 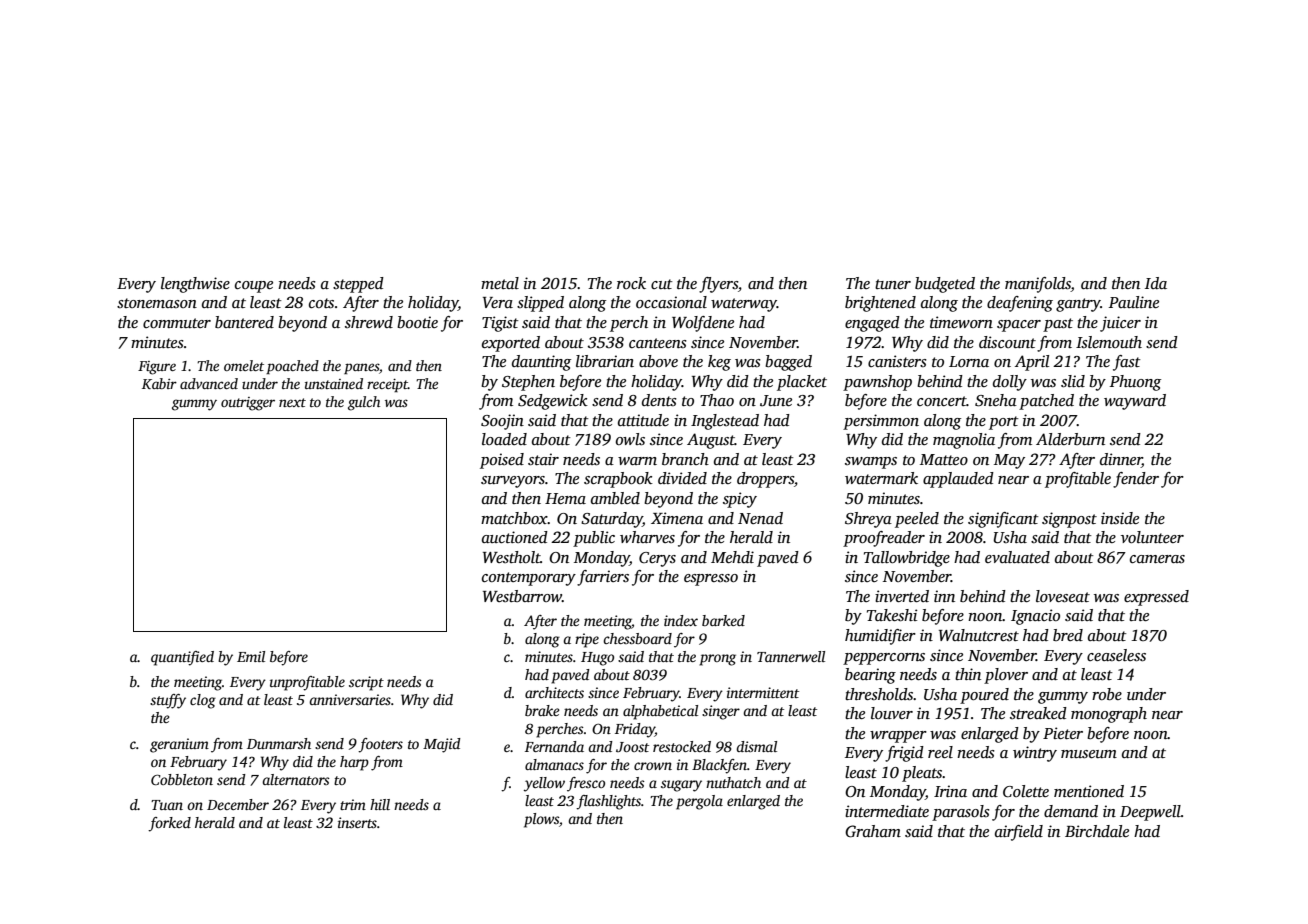 I want to click on quantified, so click(x=182, y=658).
